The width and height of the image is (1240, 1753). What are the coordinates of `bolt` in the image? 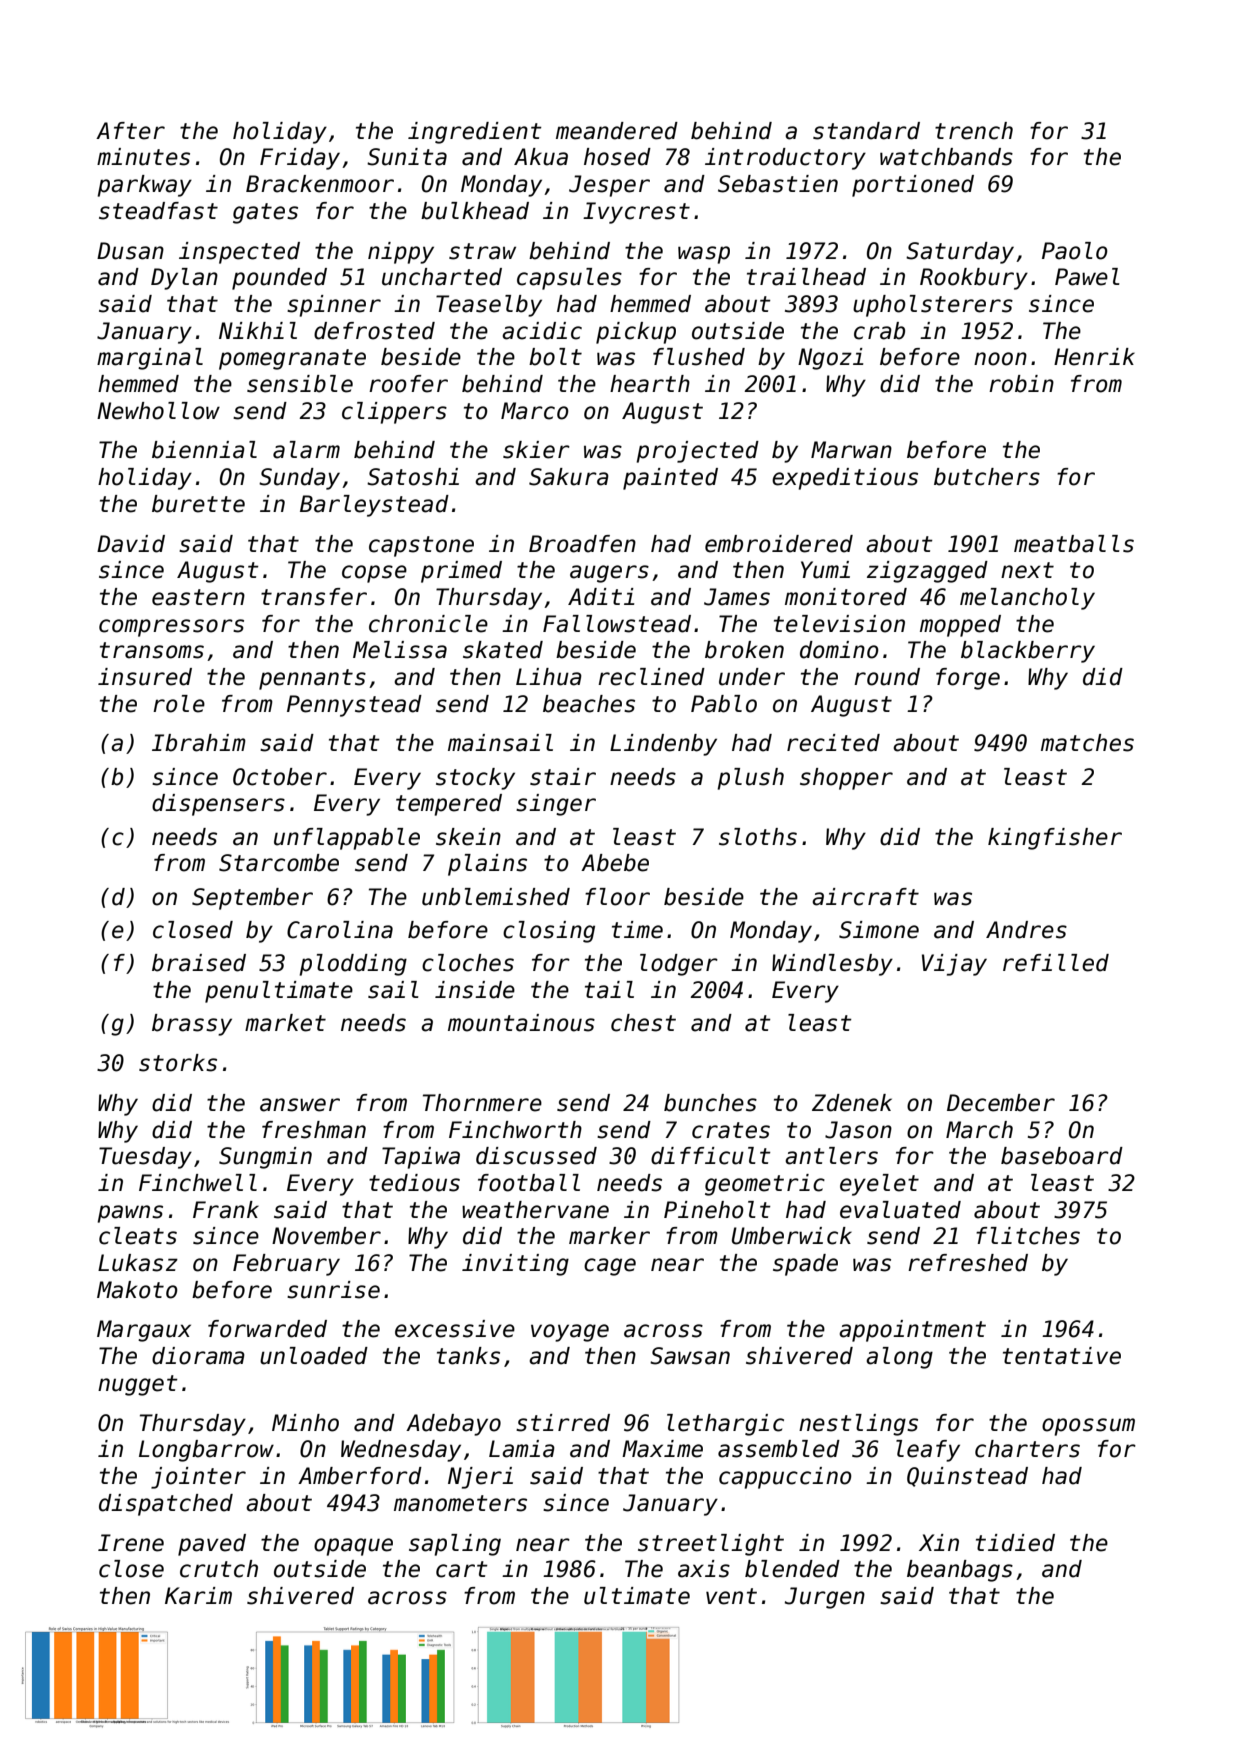 It's located at (555, 357).
